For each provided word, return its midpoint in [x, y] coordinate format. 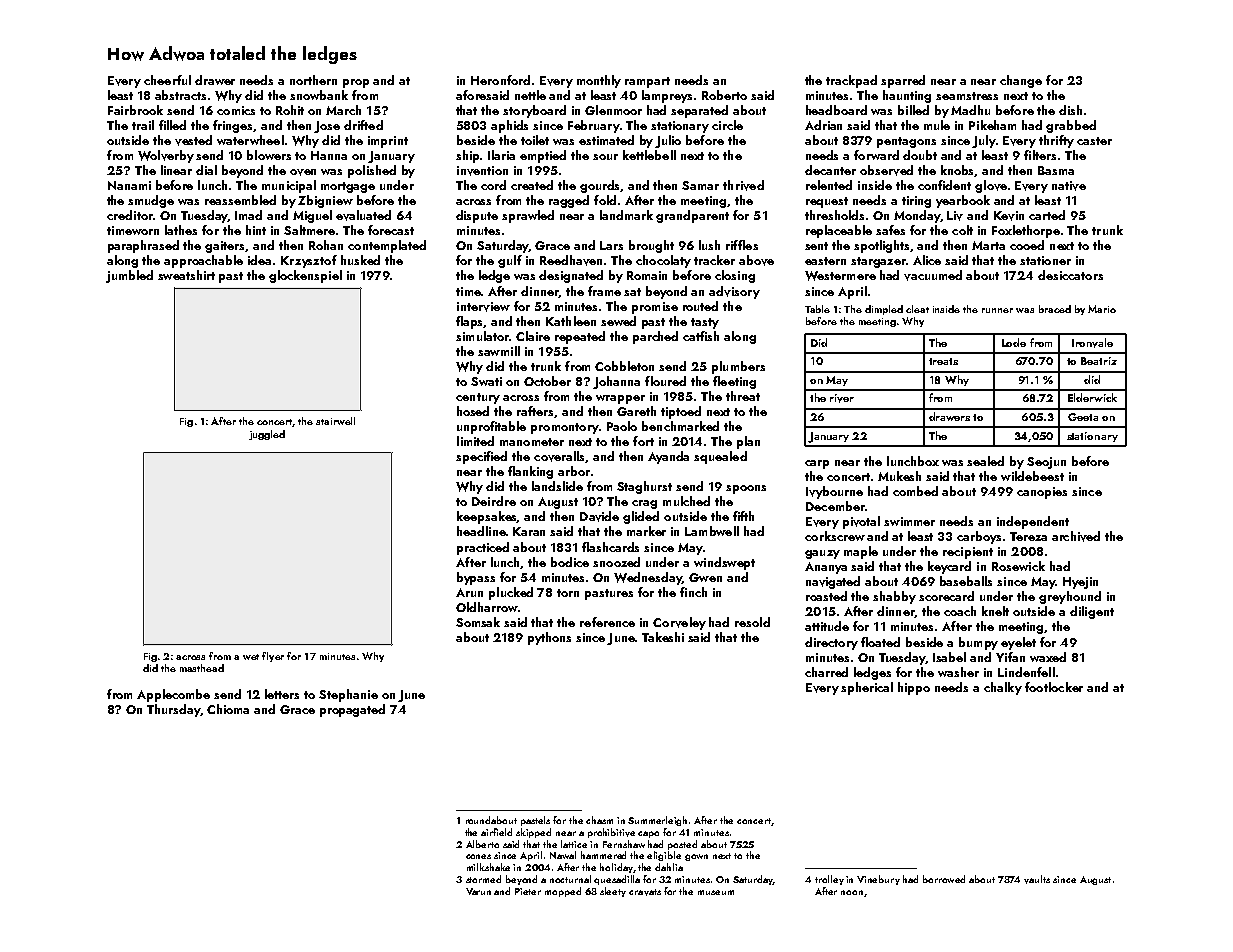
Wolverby [166, 156]
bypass [476, 578]
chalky [1003, 688]
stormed [483, 879]
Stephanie [348, 695]
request [827, 202]
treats [943, 361]
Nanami [129, 185]
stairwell [335, 421]
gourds [600, 186]
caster [1094, 141]
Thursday [173, 710]
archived [1076, 536]
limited [475, 441]
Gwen [705, 577]
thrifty [1056, 141]
